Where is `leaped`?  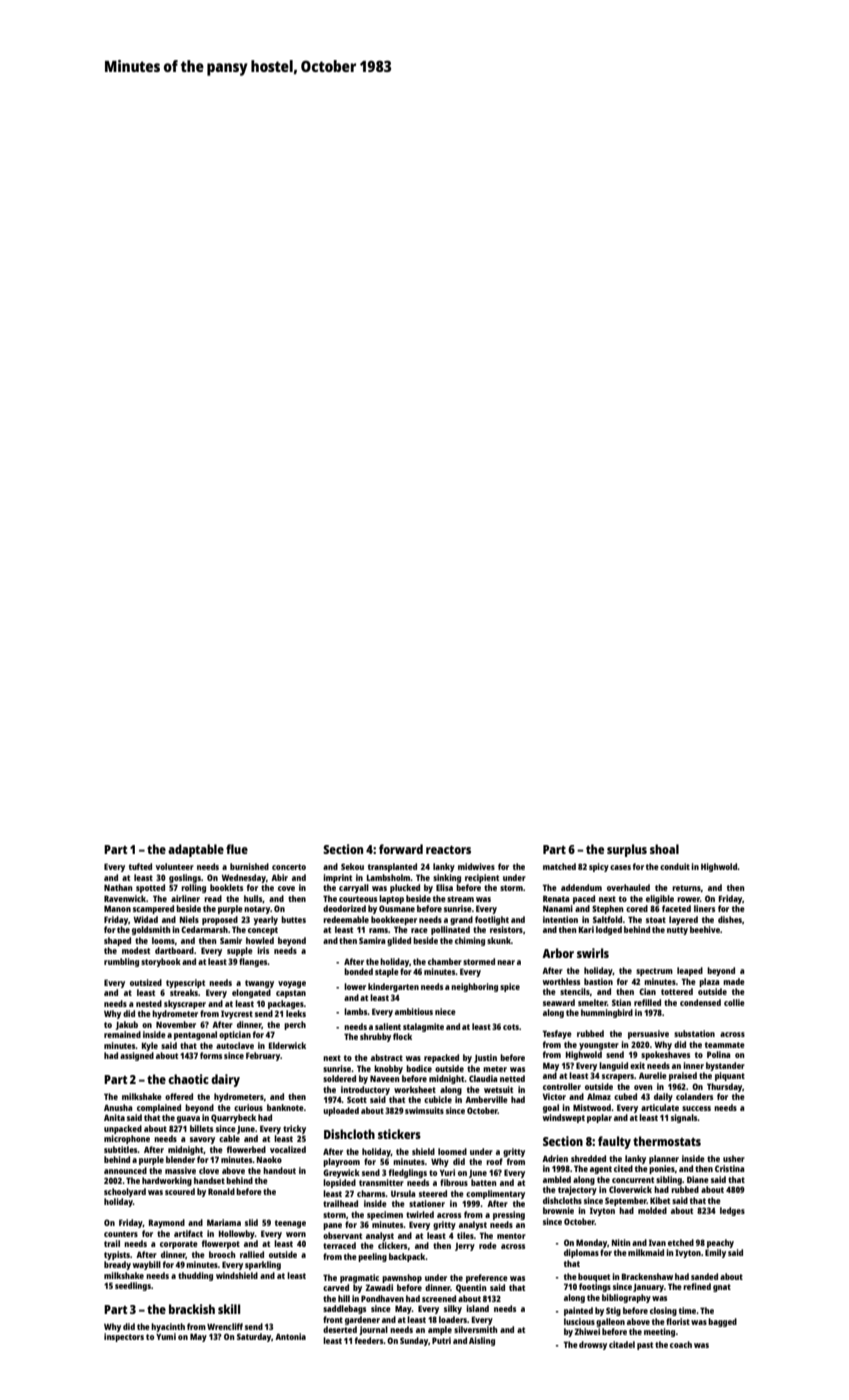 leaped is located at coordinates (690, 971).
